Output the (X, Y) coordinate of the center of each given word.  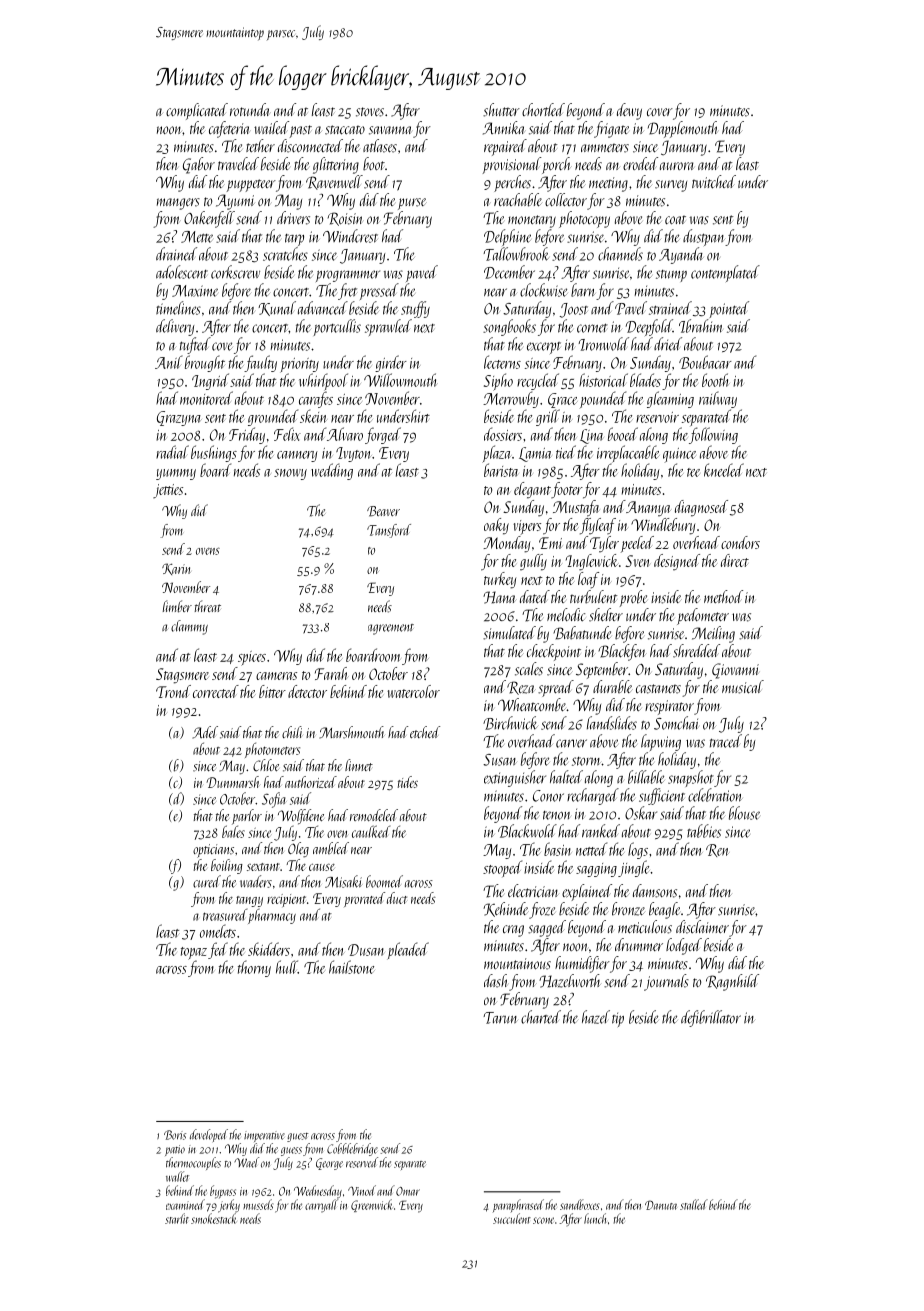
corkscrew (235, 272)
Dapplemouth (682, 129)
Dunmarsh (233, 782)
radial (172, 452)
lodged (684, 946)
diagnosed (701, 508)
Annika (503, 128)
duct (397, 898)
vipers (527, 527)
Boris (175, 1135)
